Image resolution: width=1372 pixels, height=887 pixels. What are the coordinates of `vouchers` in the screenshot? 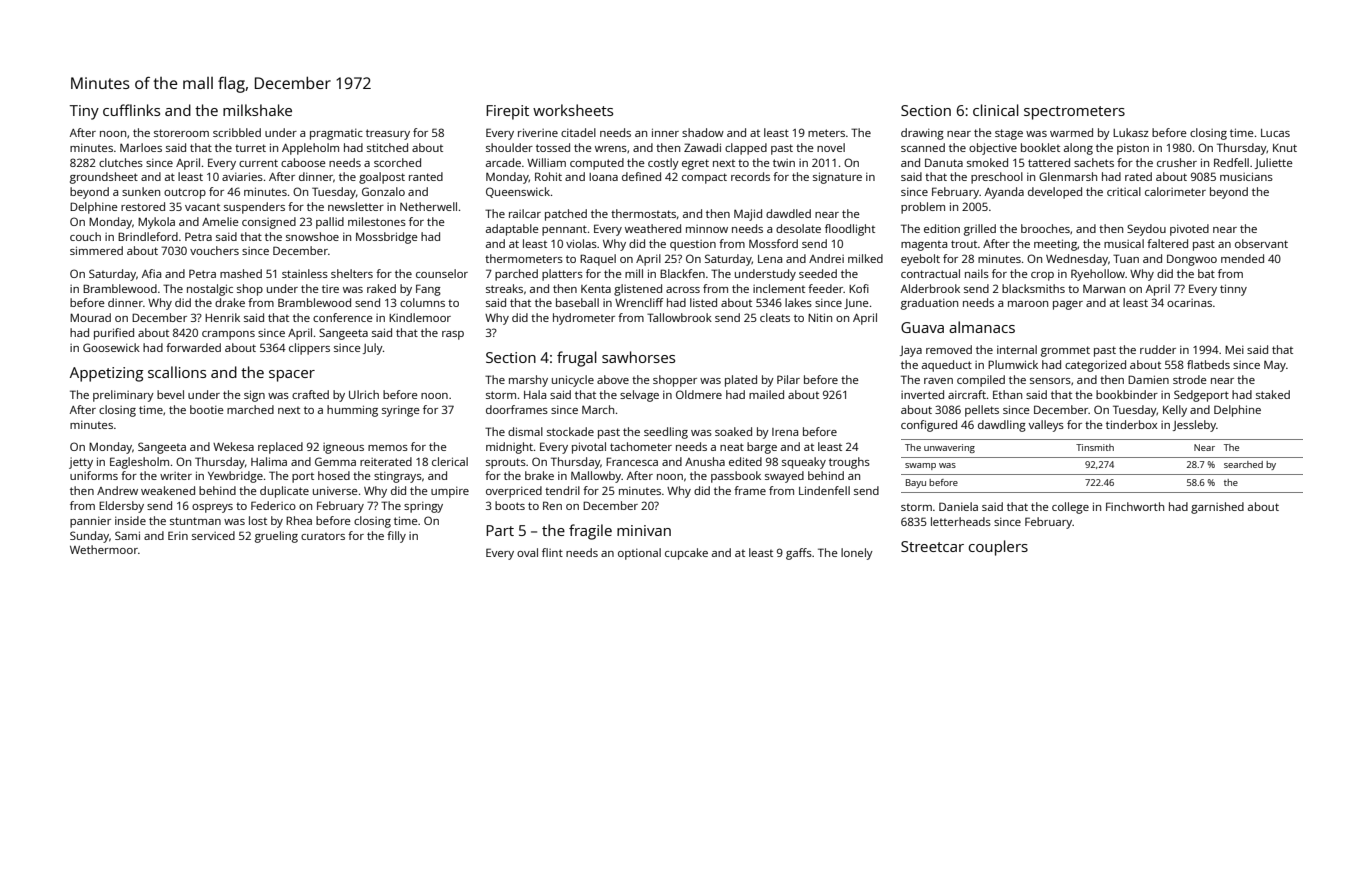 It's located at (214, 250).
